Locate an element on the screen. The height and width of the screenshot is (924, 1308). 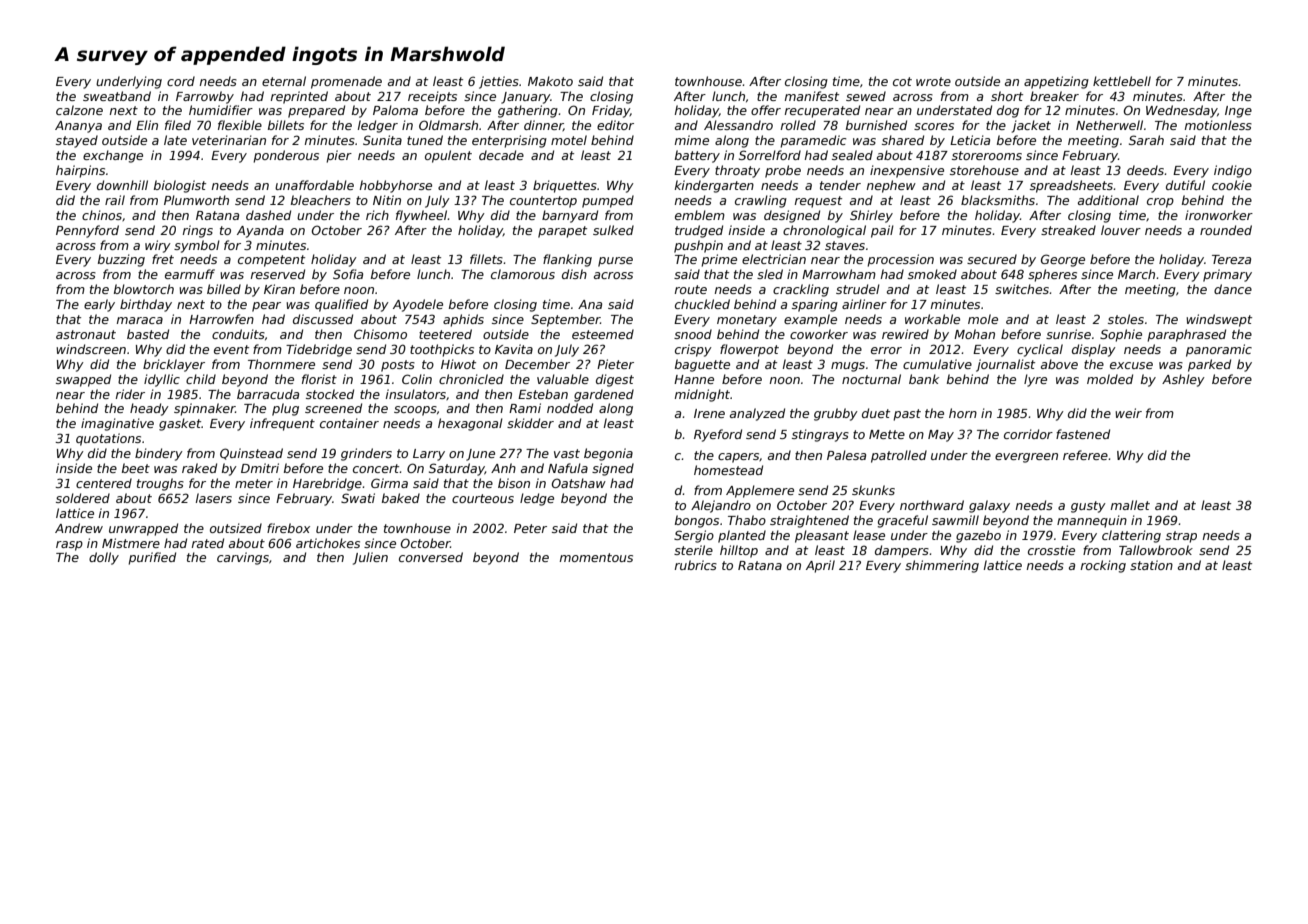
Farrowby is located at coordinates (205, 97).
